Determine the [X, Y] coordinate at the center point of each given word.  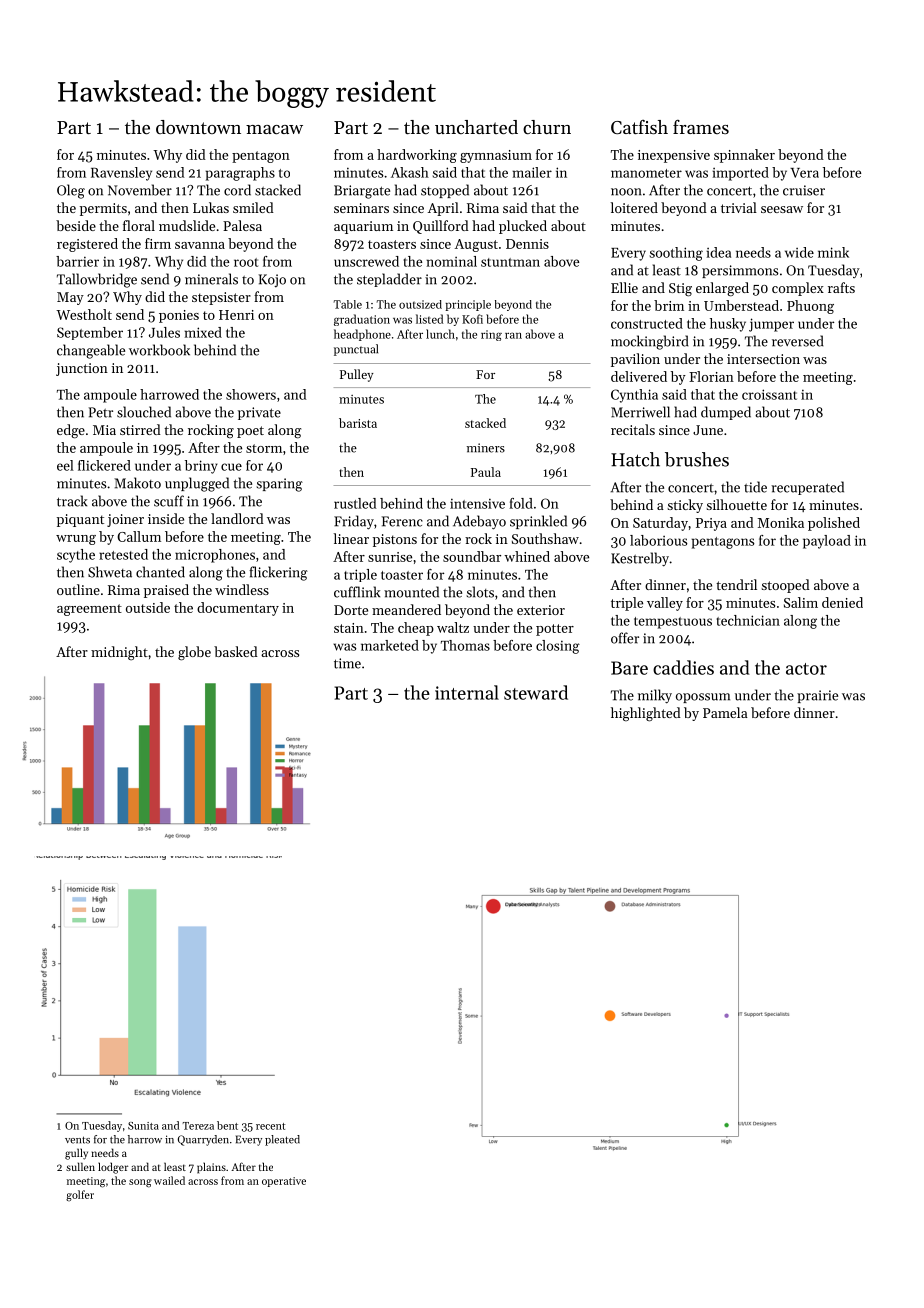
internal [467, 692]
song [140, 1183]
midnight [119, 653]
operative [284, 1182]
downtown [198, 127]
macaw [274, 129]
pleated [282, 1140]
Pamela [725, 712]
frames [701, 127]
